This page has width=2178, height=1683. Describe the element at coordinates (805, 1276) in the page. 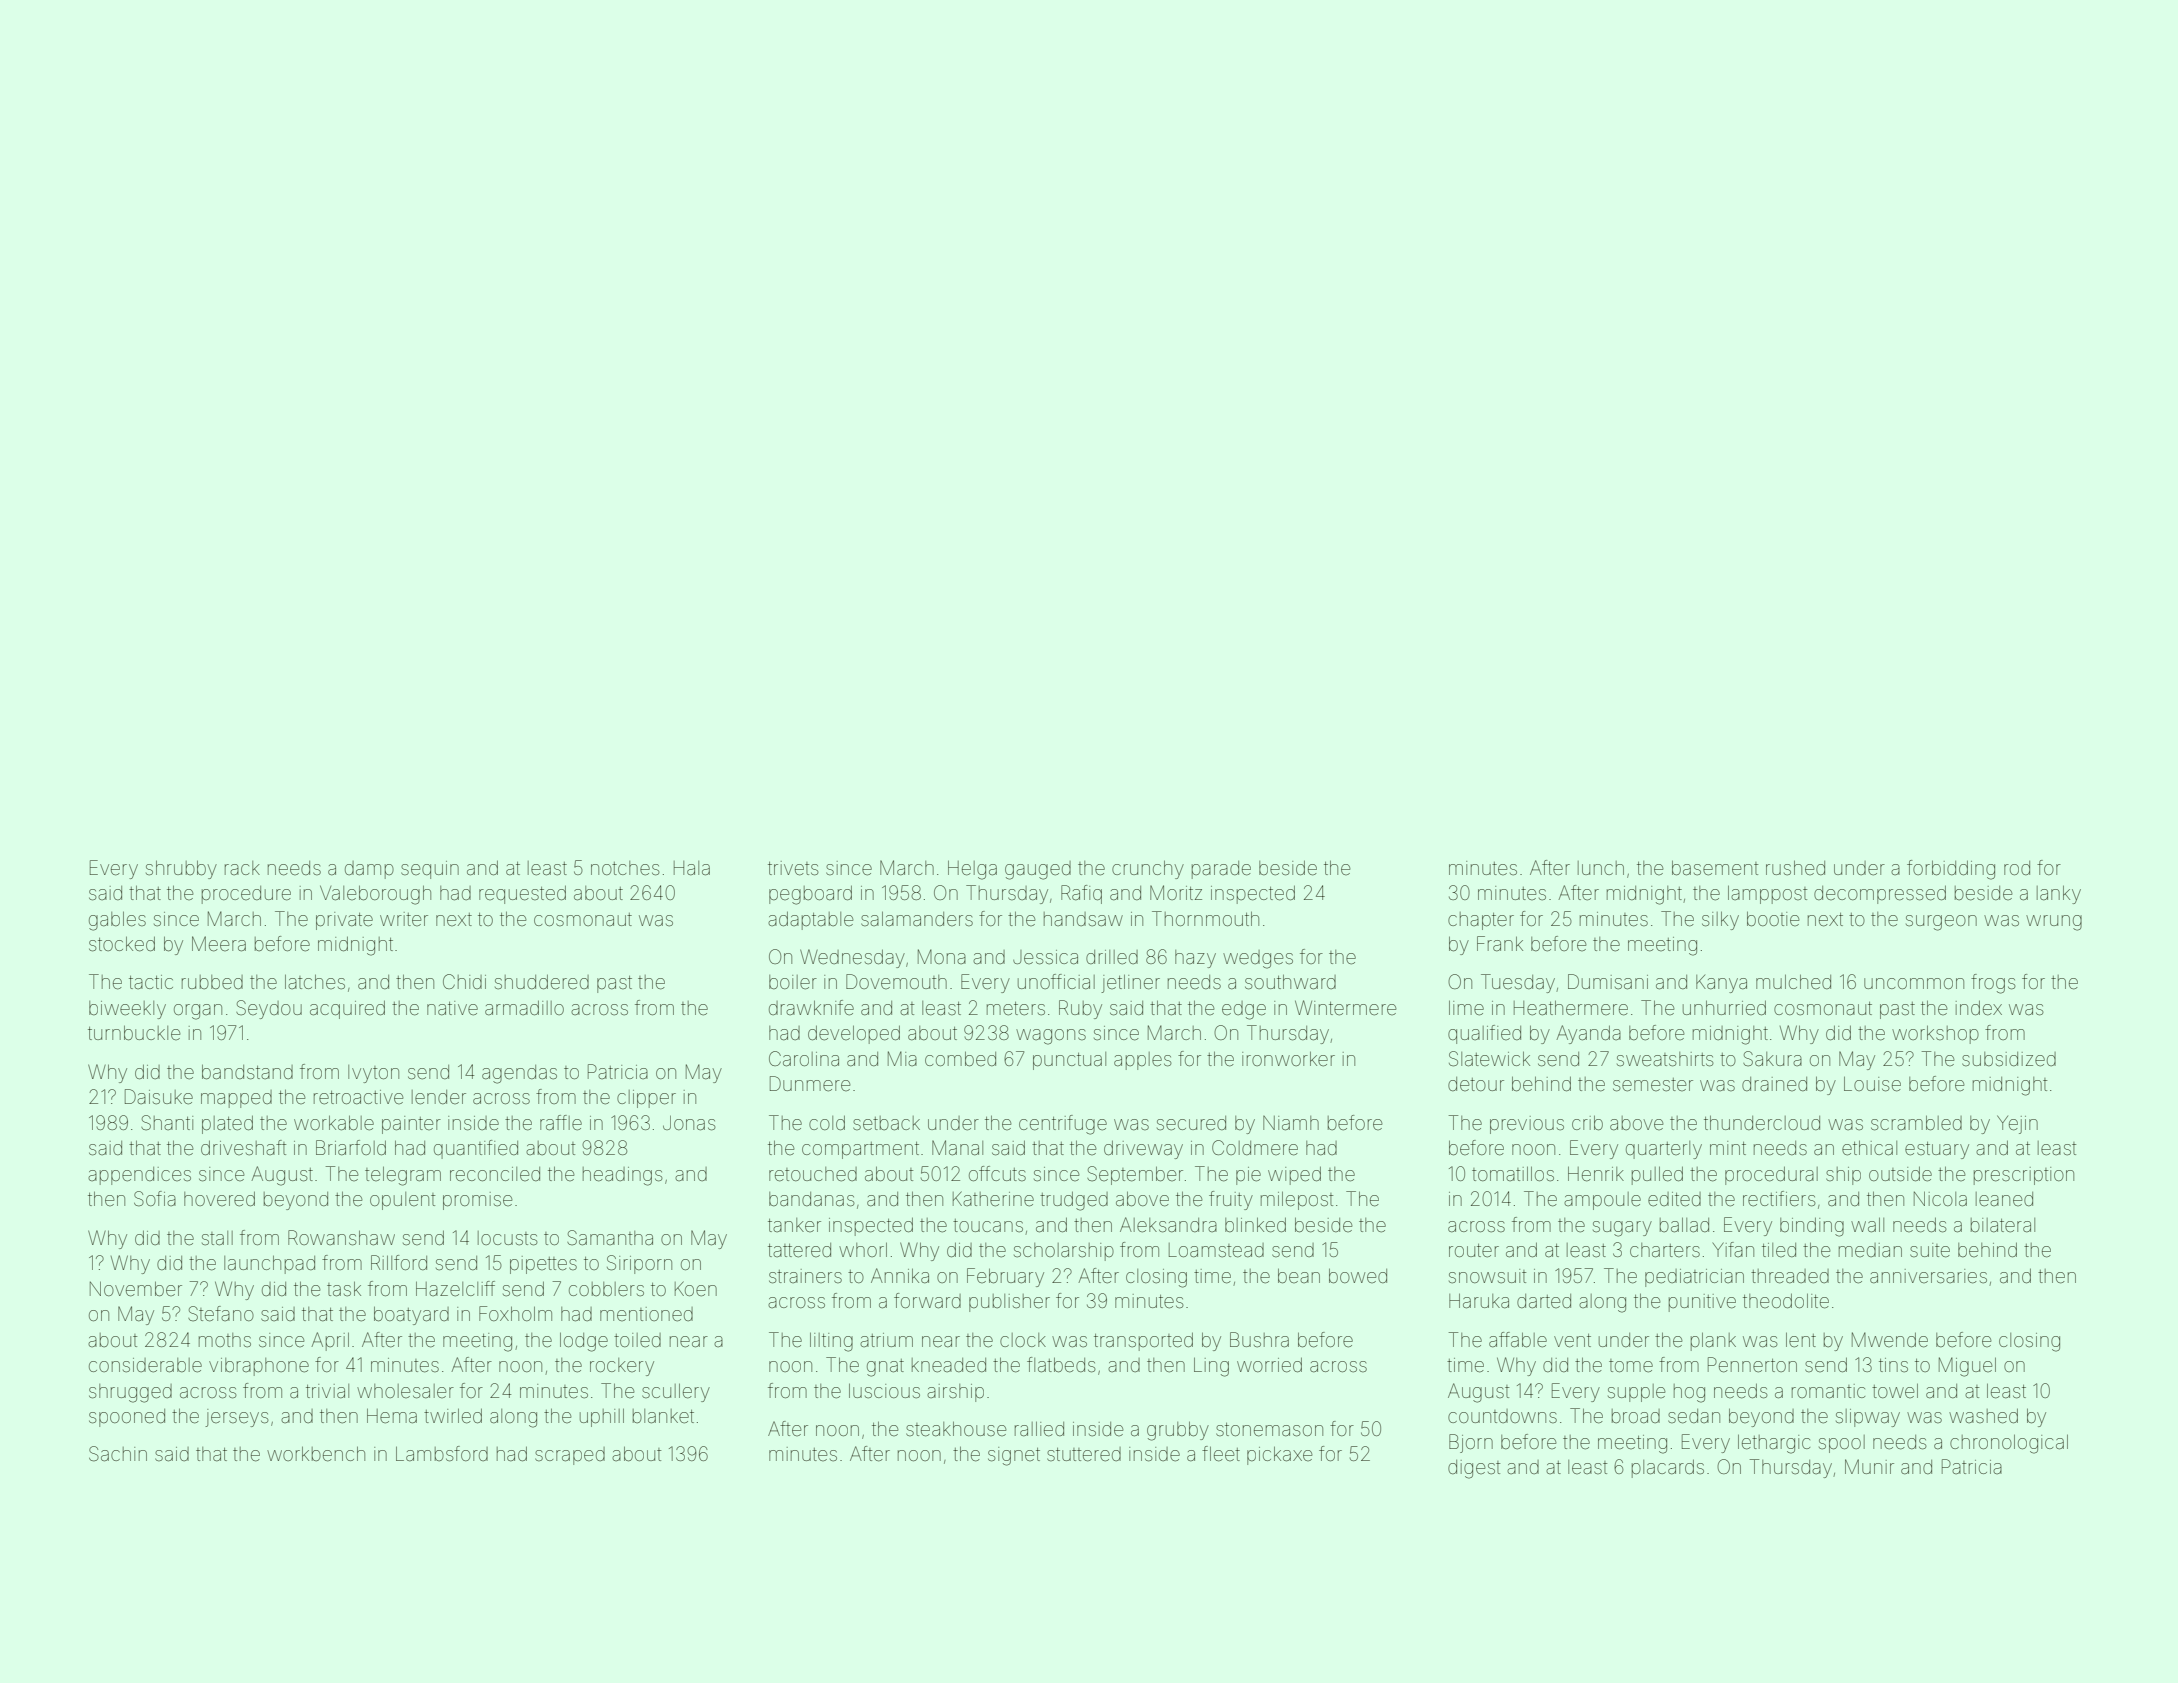

I see `strainers` at that location.
